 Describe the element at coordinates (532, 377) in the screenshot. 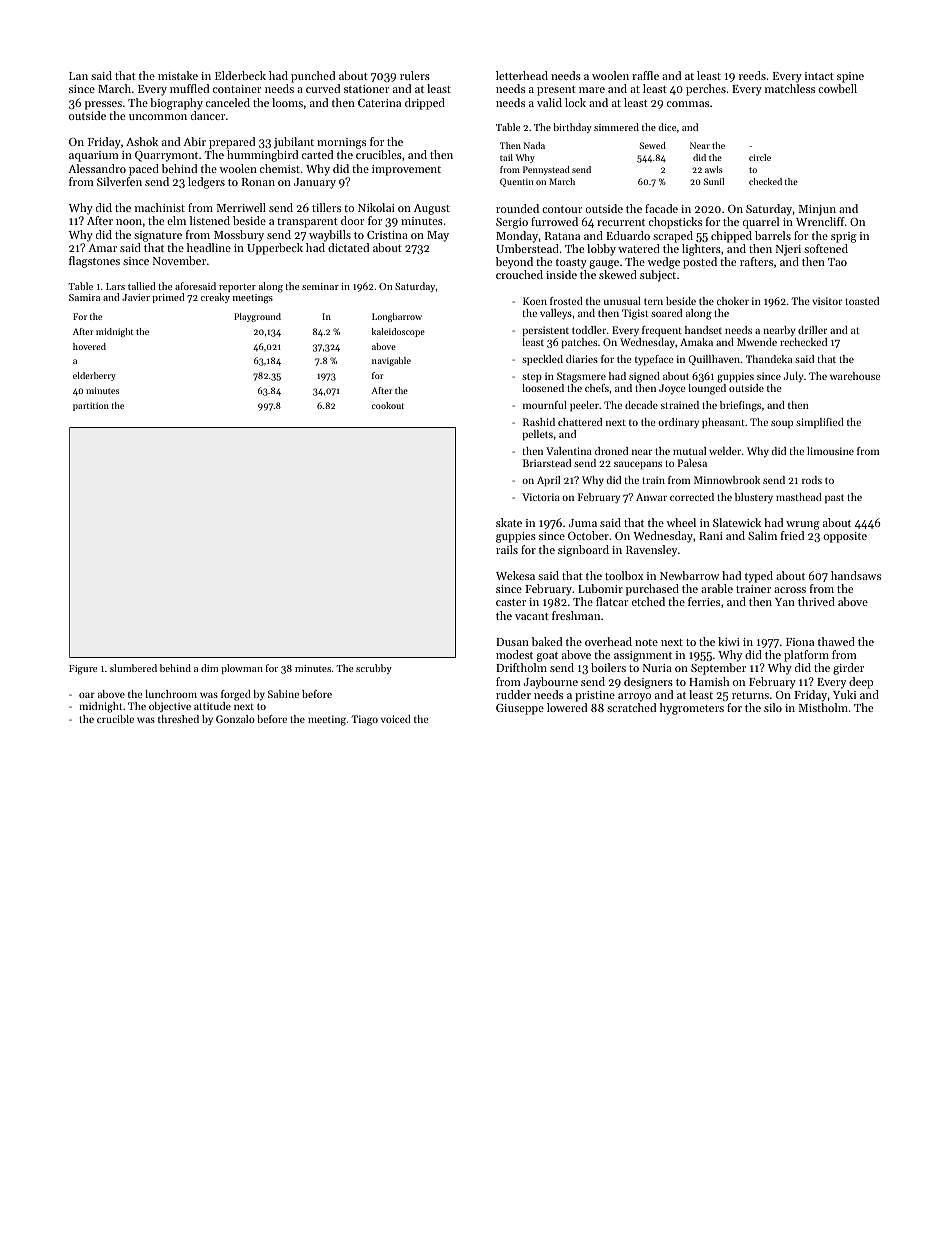

I see `step` at that location.
